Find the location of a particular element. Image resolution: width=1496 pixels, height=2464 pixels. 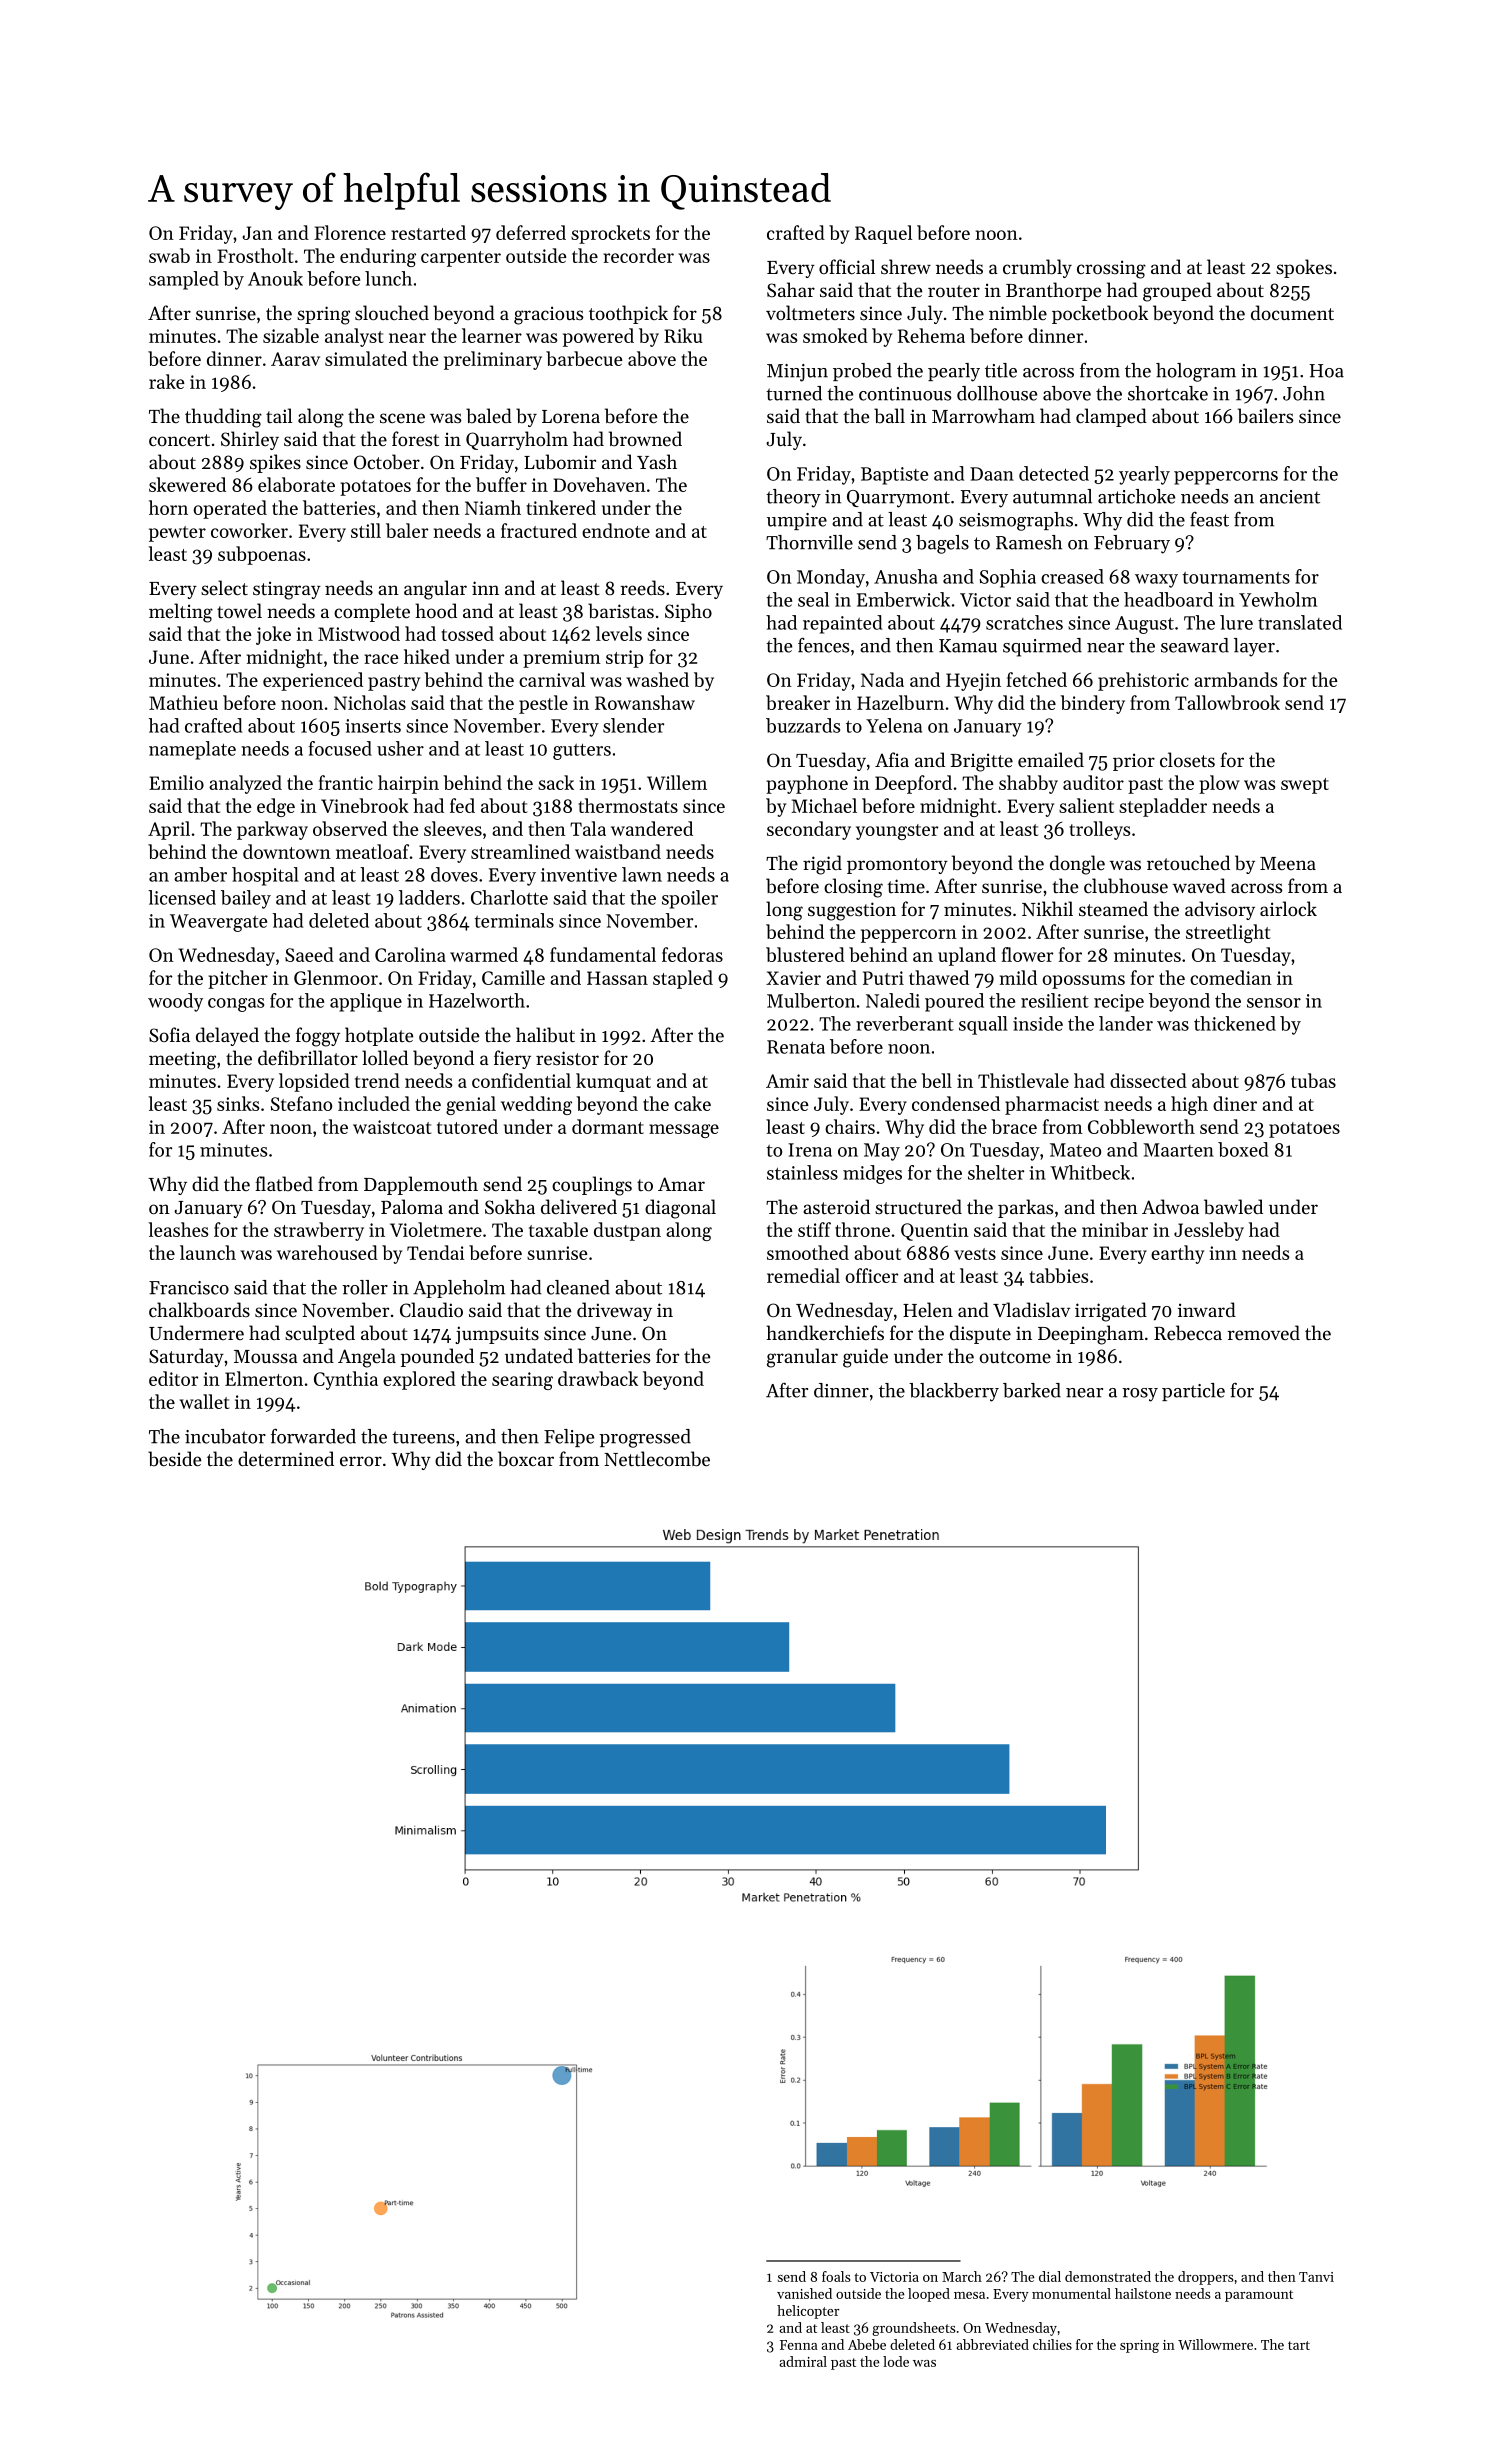

Willem is located at coordinates (677, 782).
